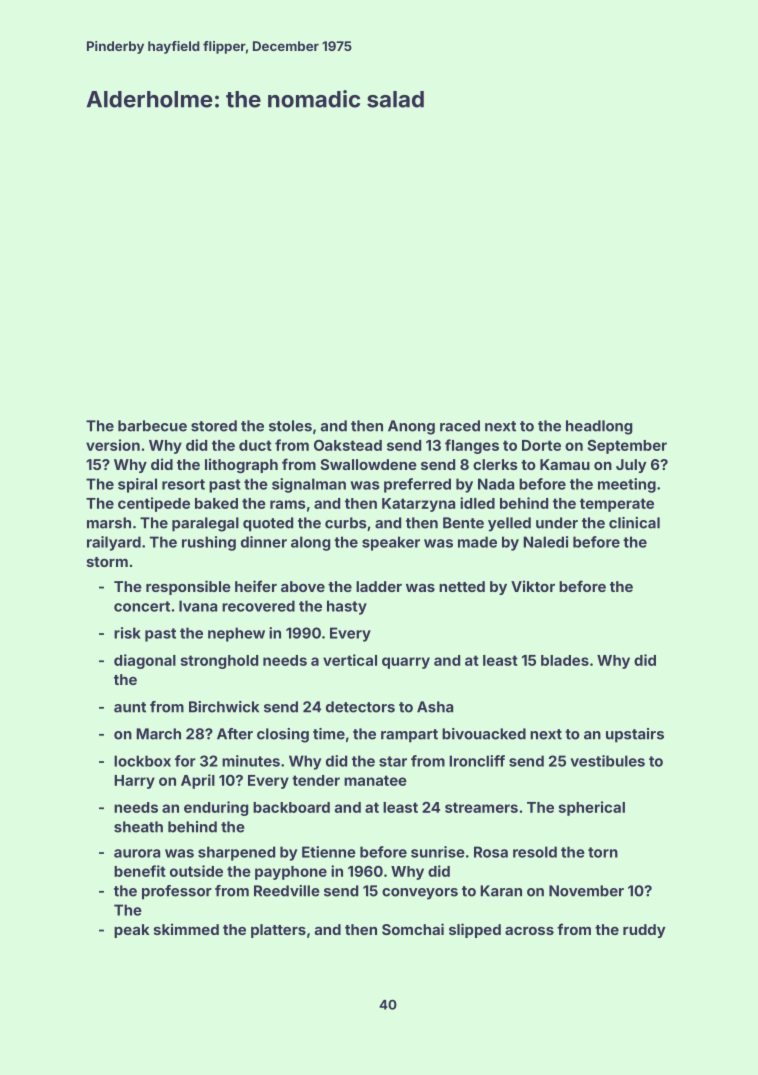 The width and height of the document is (758, 1075). I want to click on stored, so click(214, 426).
